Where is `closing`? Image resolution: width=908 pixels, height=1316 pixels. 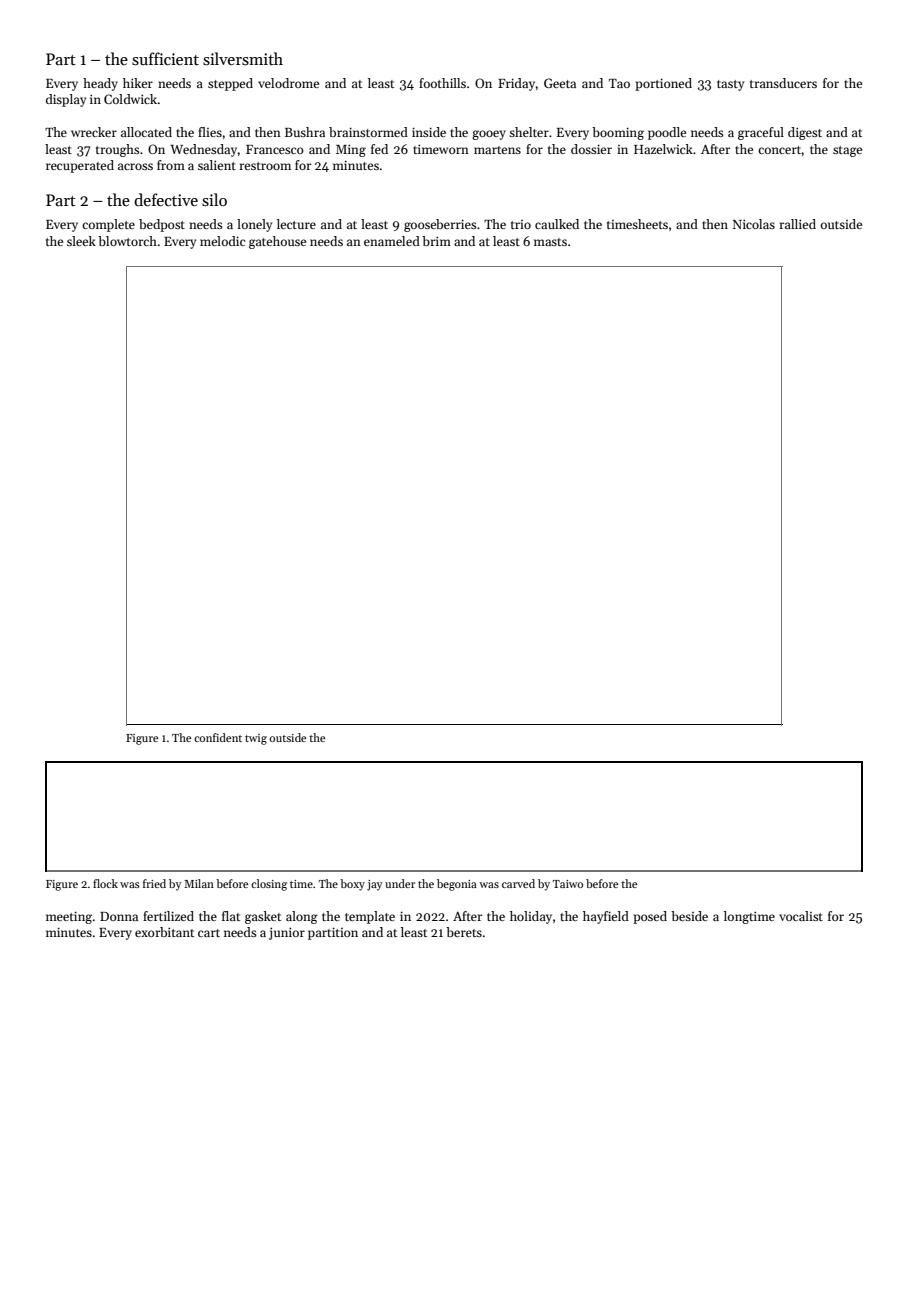
closing is located at coordinates (269, 885).
